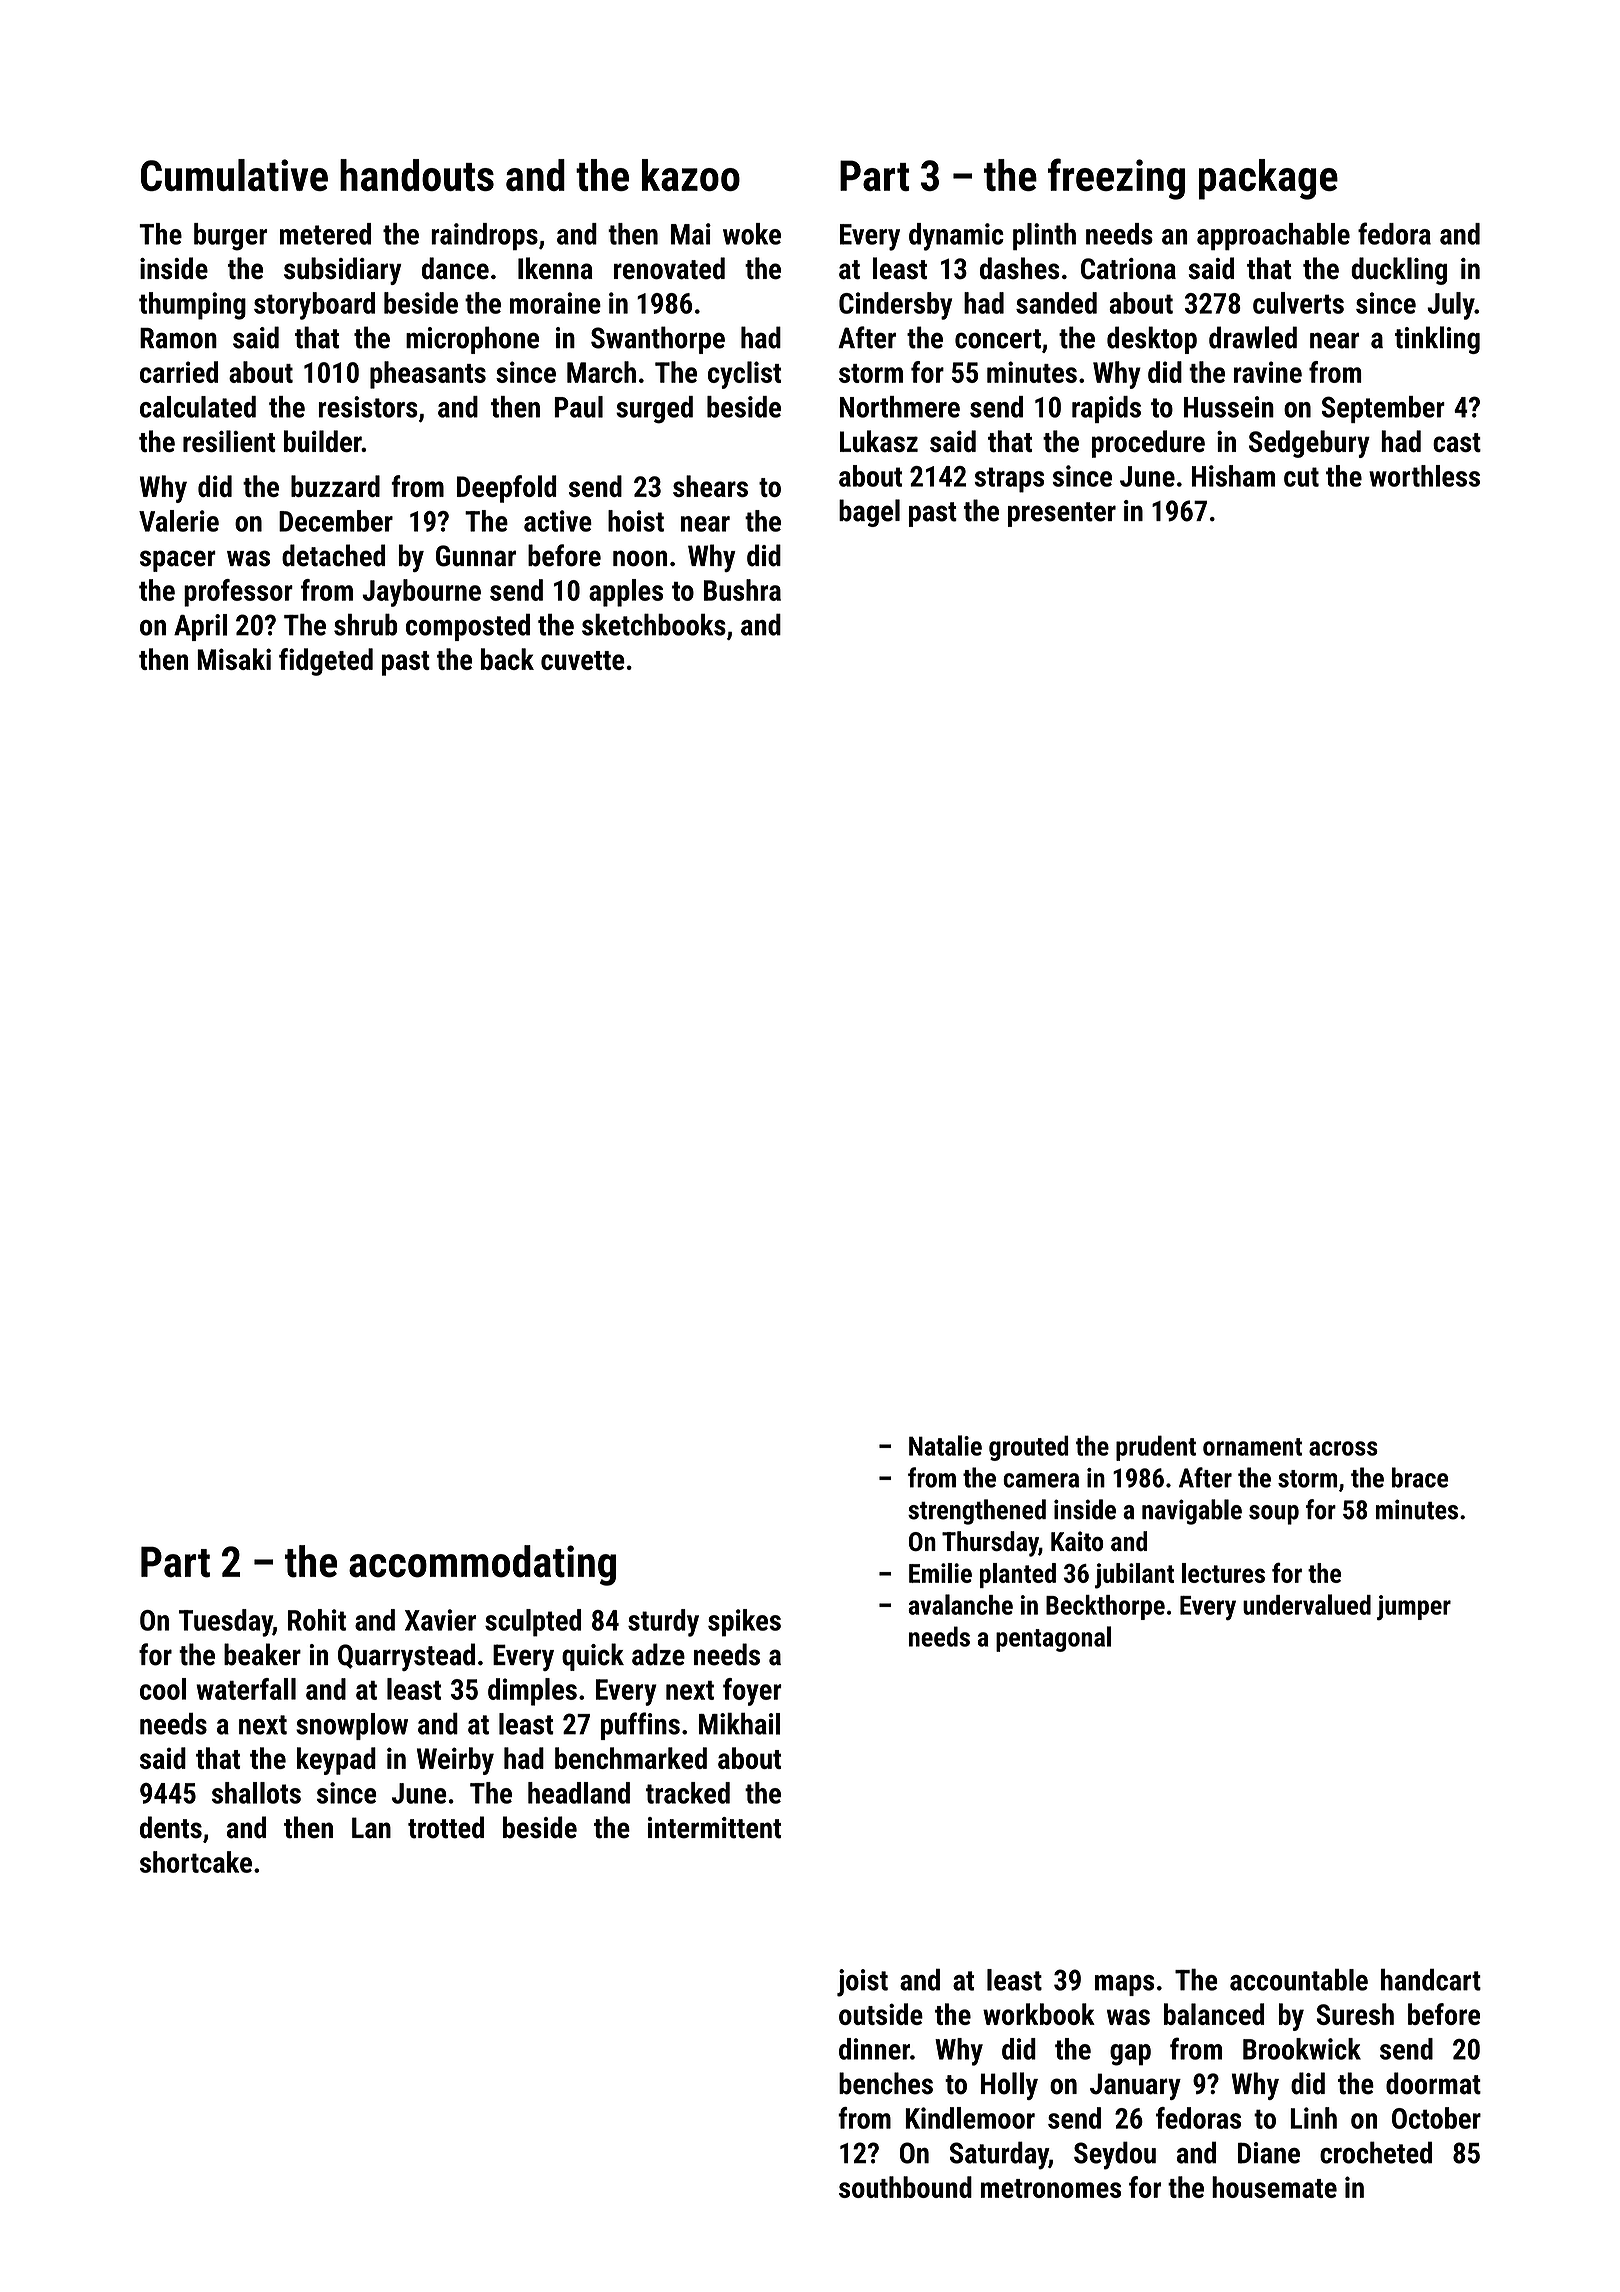 This screenshot has height=2292, width=1620. What do you see at coordinates (1148, 444) in the screenshot?
I see `procedure` at bounding box center [1148, 444].
